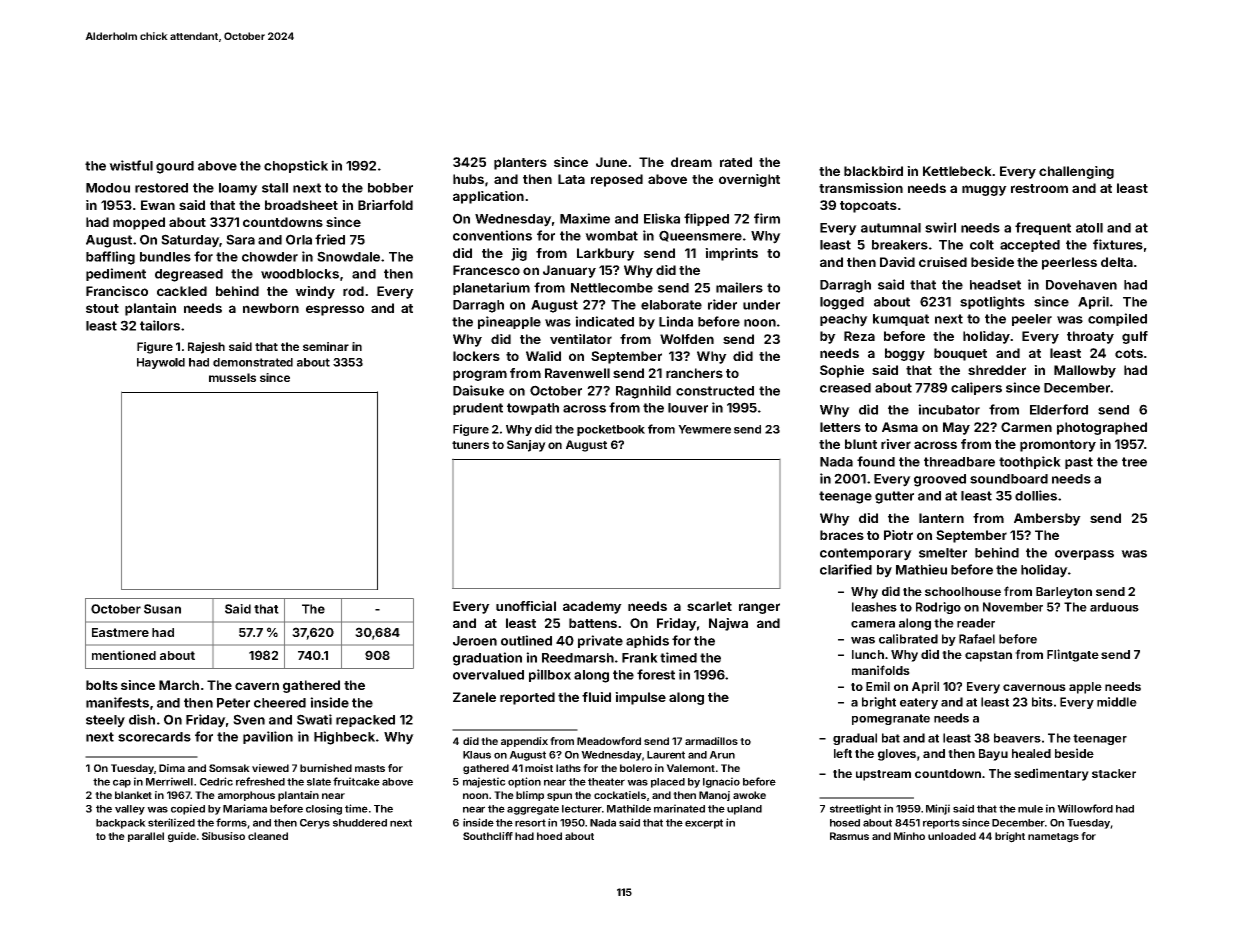 Image resolution: width=1233 pixels, height=952 pixels. Describe the element at coordinates (1079, 463) in the screenshot. I see `past` at that location.
